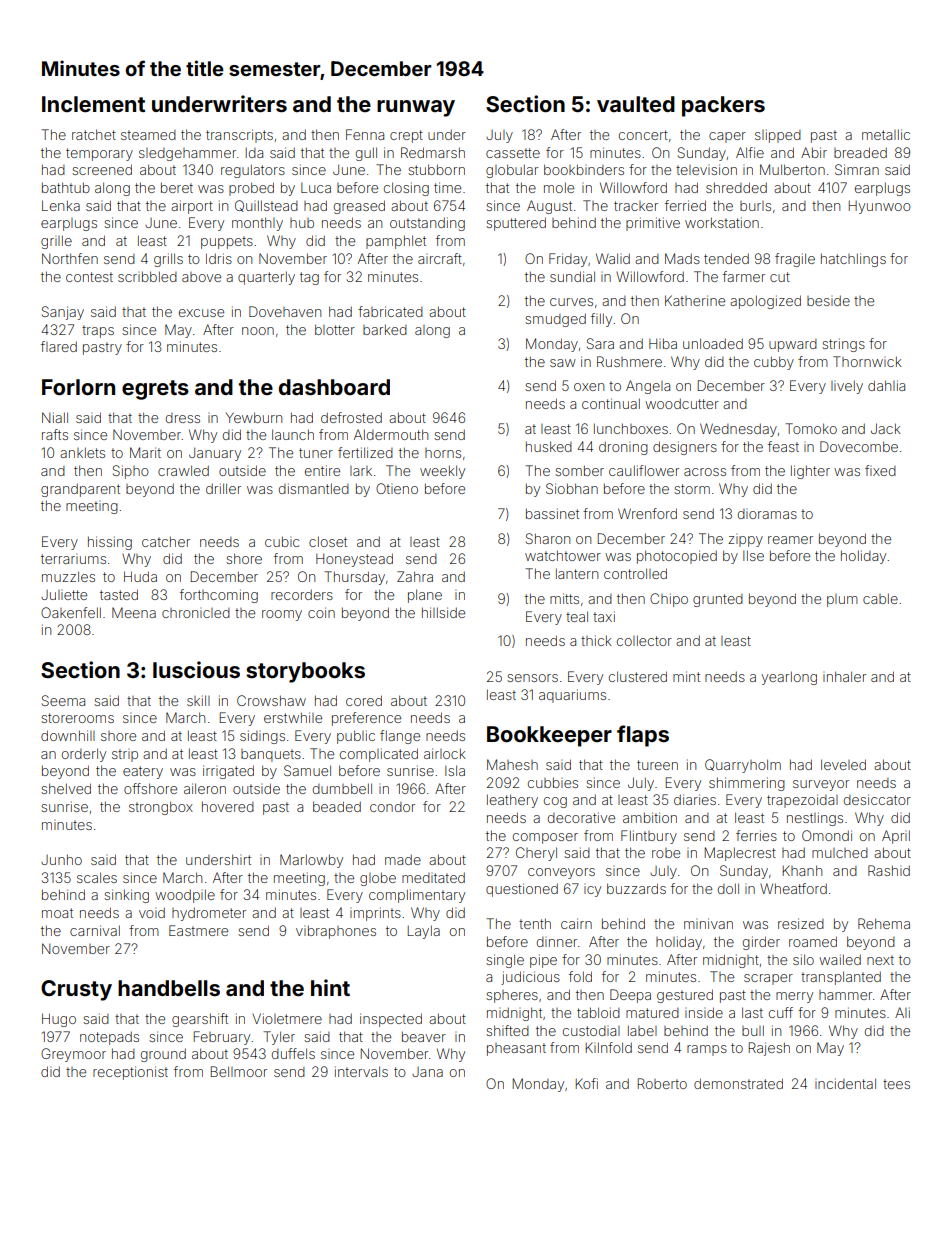 This image has width=952, height=1233. What do you see at coordinates (774, 363) in the image?
I see `cubby` at bounding box center [774, 363].
